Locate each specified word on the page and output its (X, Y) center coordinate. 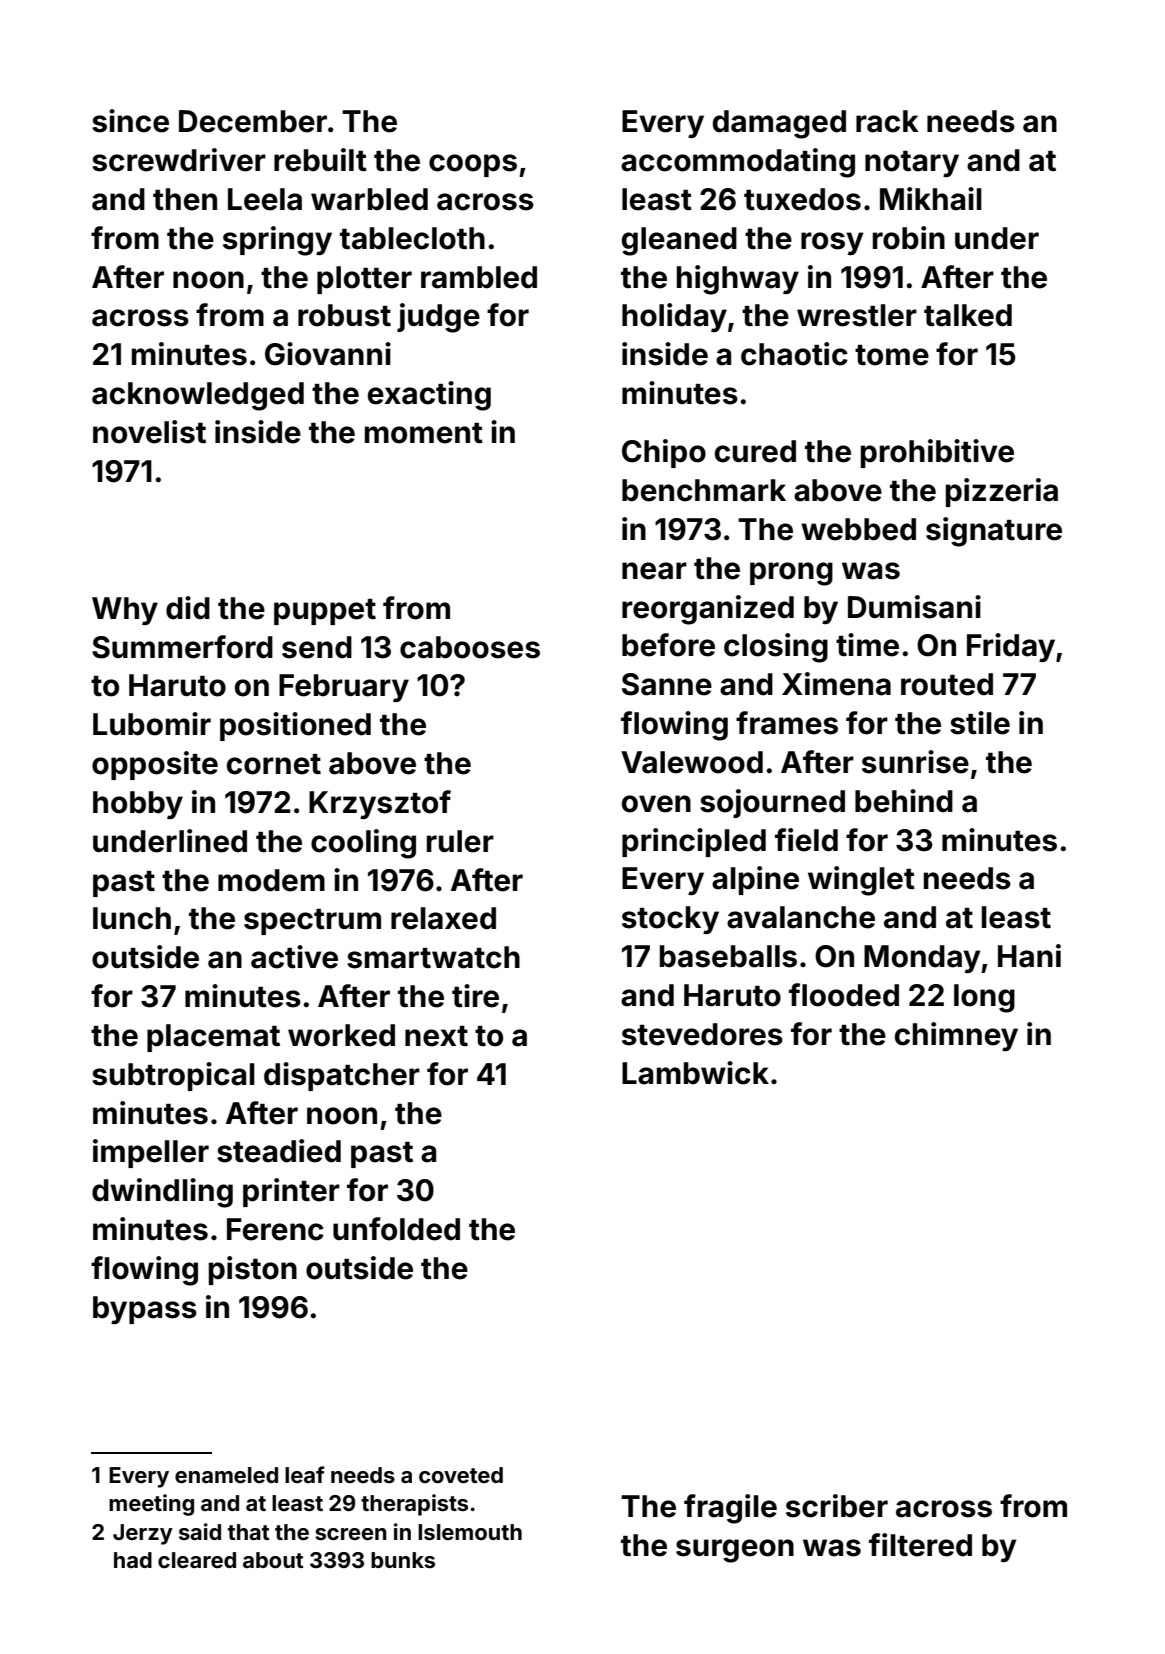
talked (968, 315)
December (253, 121)
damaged (779, 124)
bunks (403, 1560)
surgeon (735, 1551)
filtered (920, 1545)
